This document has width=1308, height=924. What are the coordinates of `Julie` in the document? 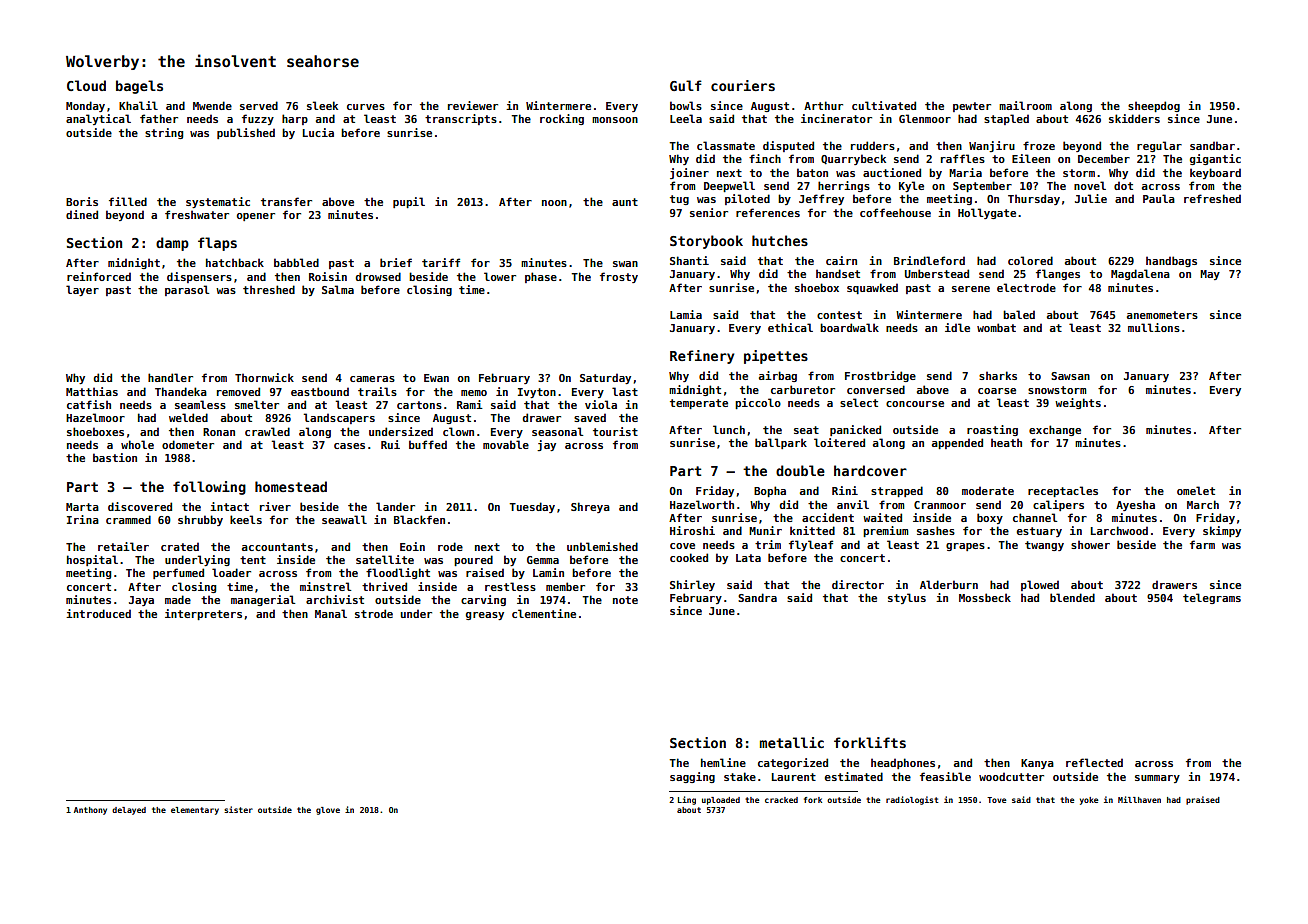 It's located at (1091, 198).
